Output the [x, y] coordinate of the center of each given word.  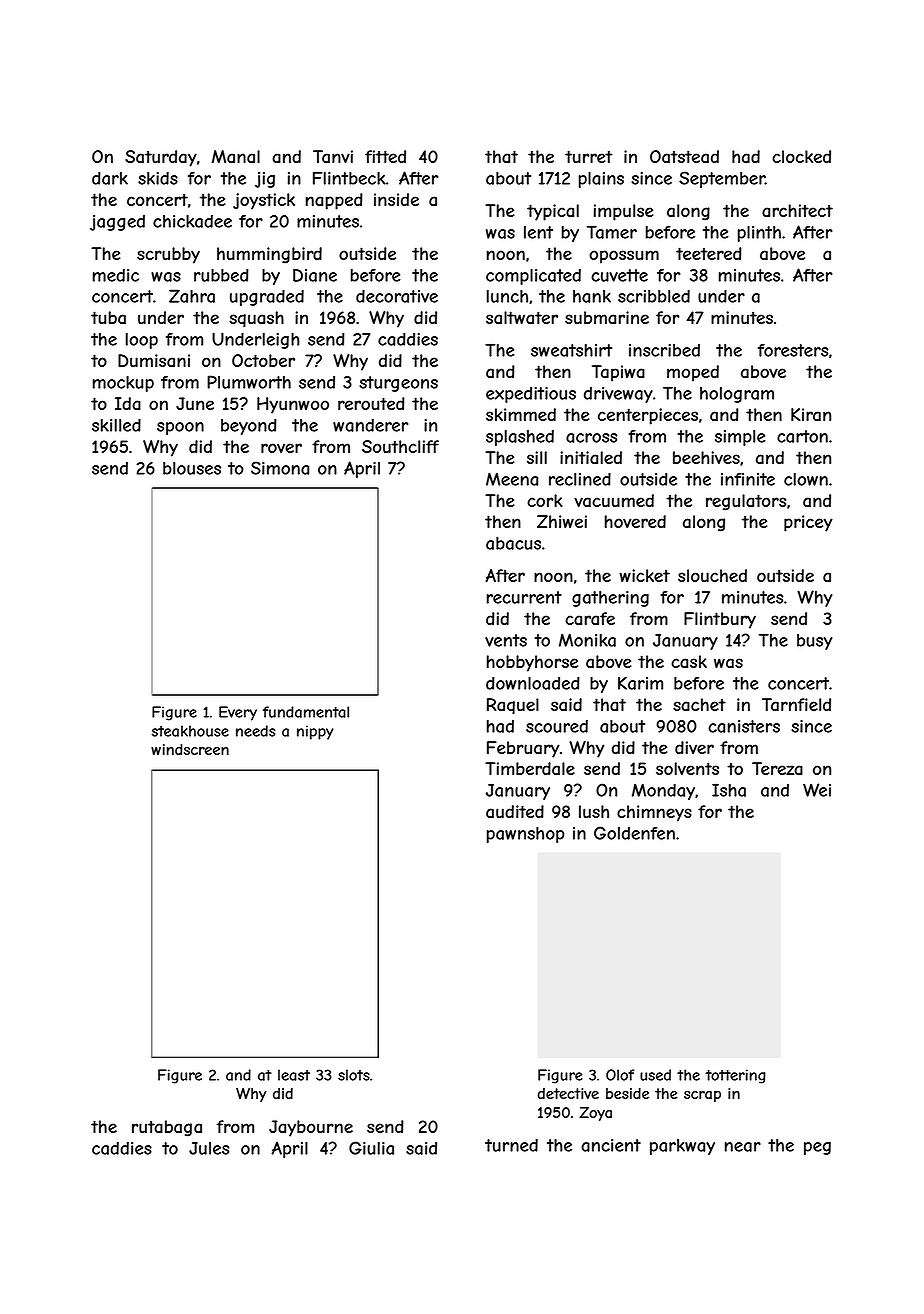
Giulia [371, 1148]
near [743, 1147]
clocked [801, 156]
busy [814, 642]
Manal [236, 156]
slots [354, 1075]
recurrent [524, 597]
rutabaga [167, 1128]
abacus [513, 543]
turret [588, 156]
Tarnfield [796, 705]
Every [238, 713]
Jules [209, 1148]
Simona [280, 468]
